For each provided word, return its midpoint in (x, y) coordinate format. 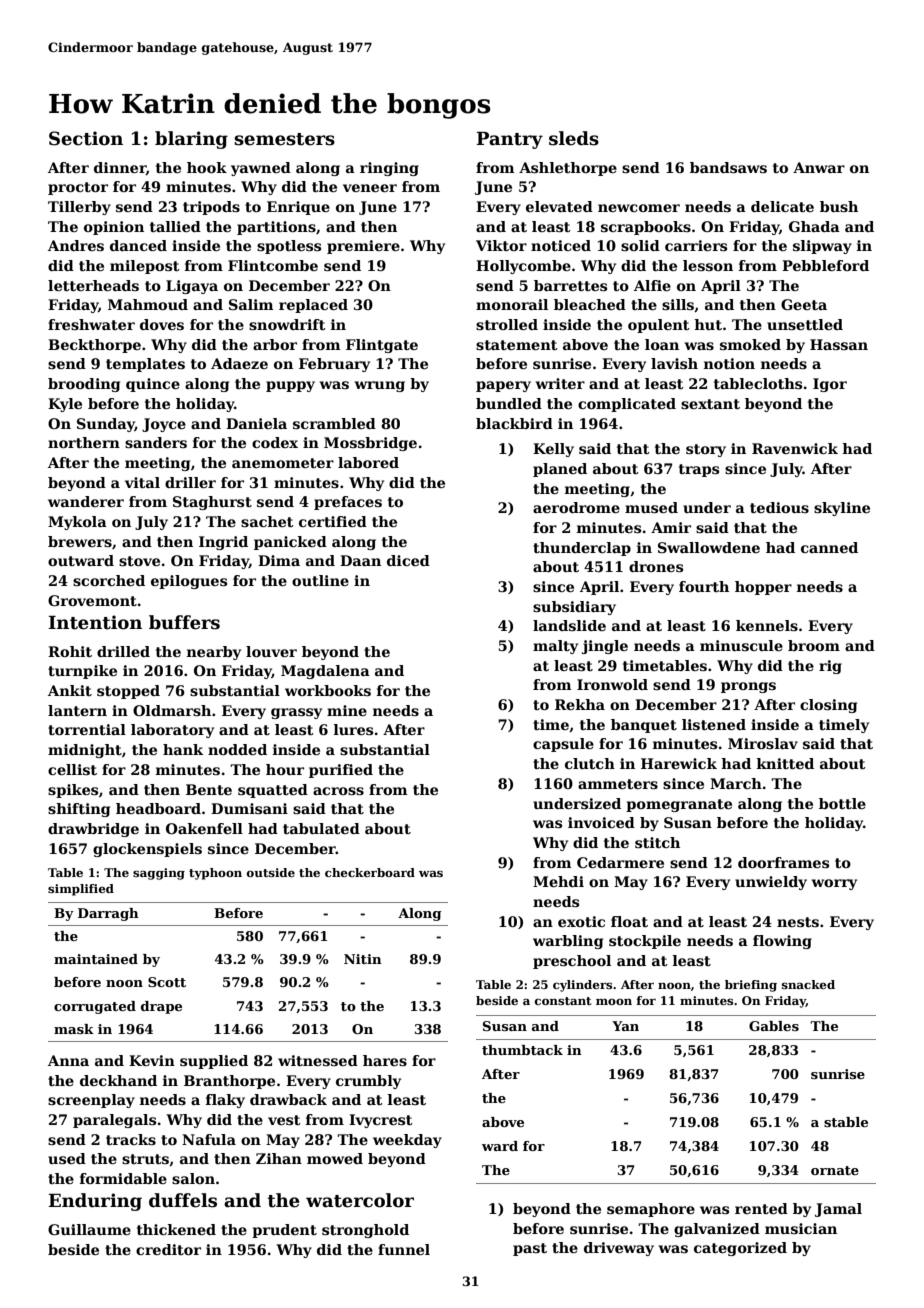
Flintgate (382, 346)
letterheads (93, 285)
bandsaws (728, 167)
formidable (123, 1178)
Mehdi (558, 881)
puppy (290, 386)
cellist (72, 769)
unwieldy (771, 883)
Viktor (501, 245)
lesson (708, 265)
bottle (842, 803)
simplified (81, 890)
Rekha (580, 704)
